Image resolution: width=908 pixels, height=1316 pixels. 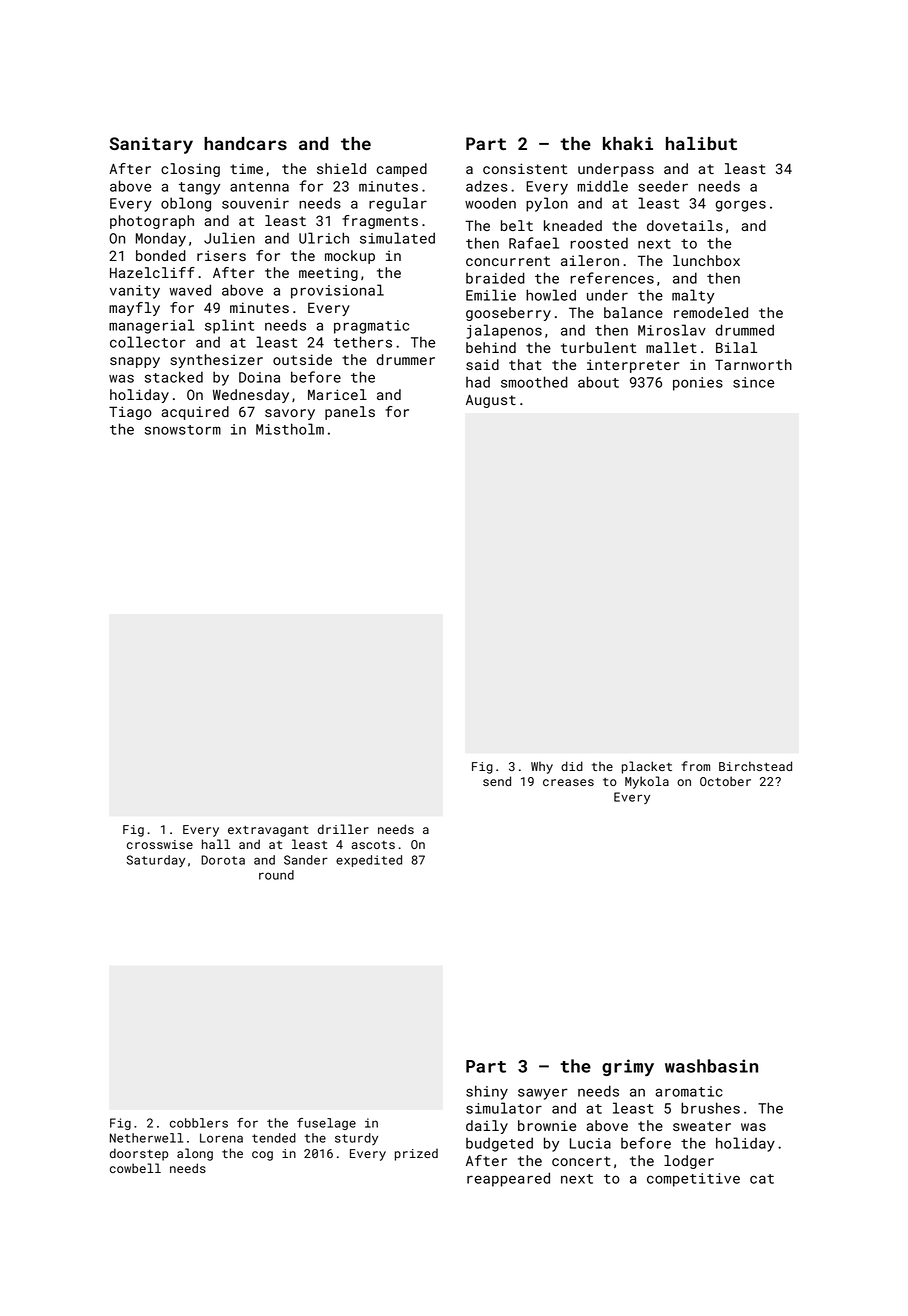 I want to click on Sanitary, so click(x=151, y=145).
